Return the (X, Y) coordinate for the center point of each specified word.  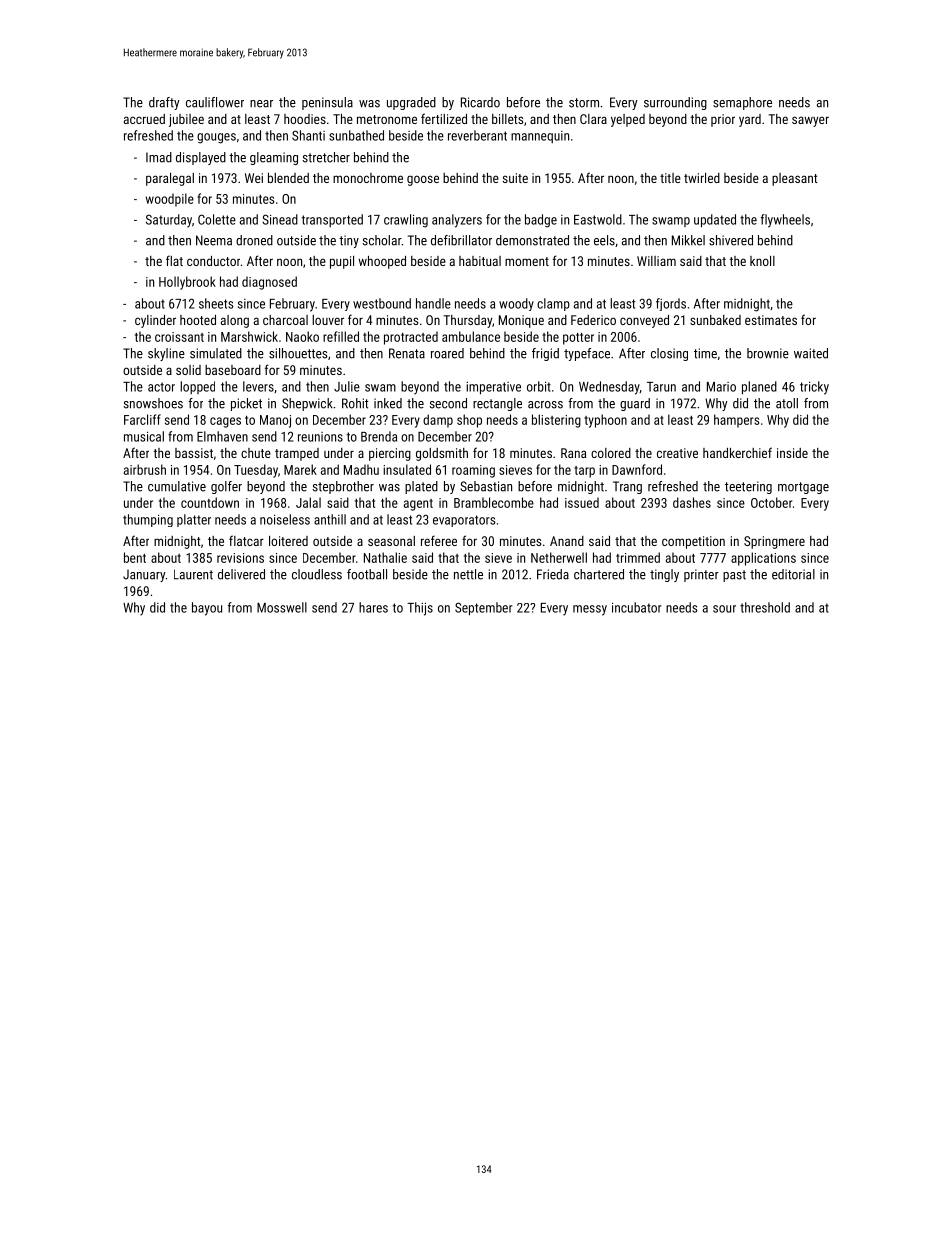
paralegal (170, 179)
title (670, 178)
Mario (721, 387)
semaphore (742, 103)
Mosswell (282, 607)
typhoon (605, 421)
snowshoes (153, 403)
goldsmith (442, 454)
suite (515, 178)
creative (677, 453)
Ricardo (480, 102)
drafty (164, 103)
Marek (300, 469)
